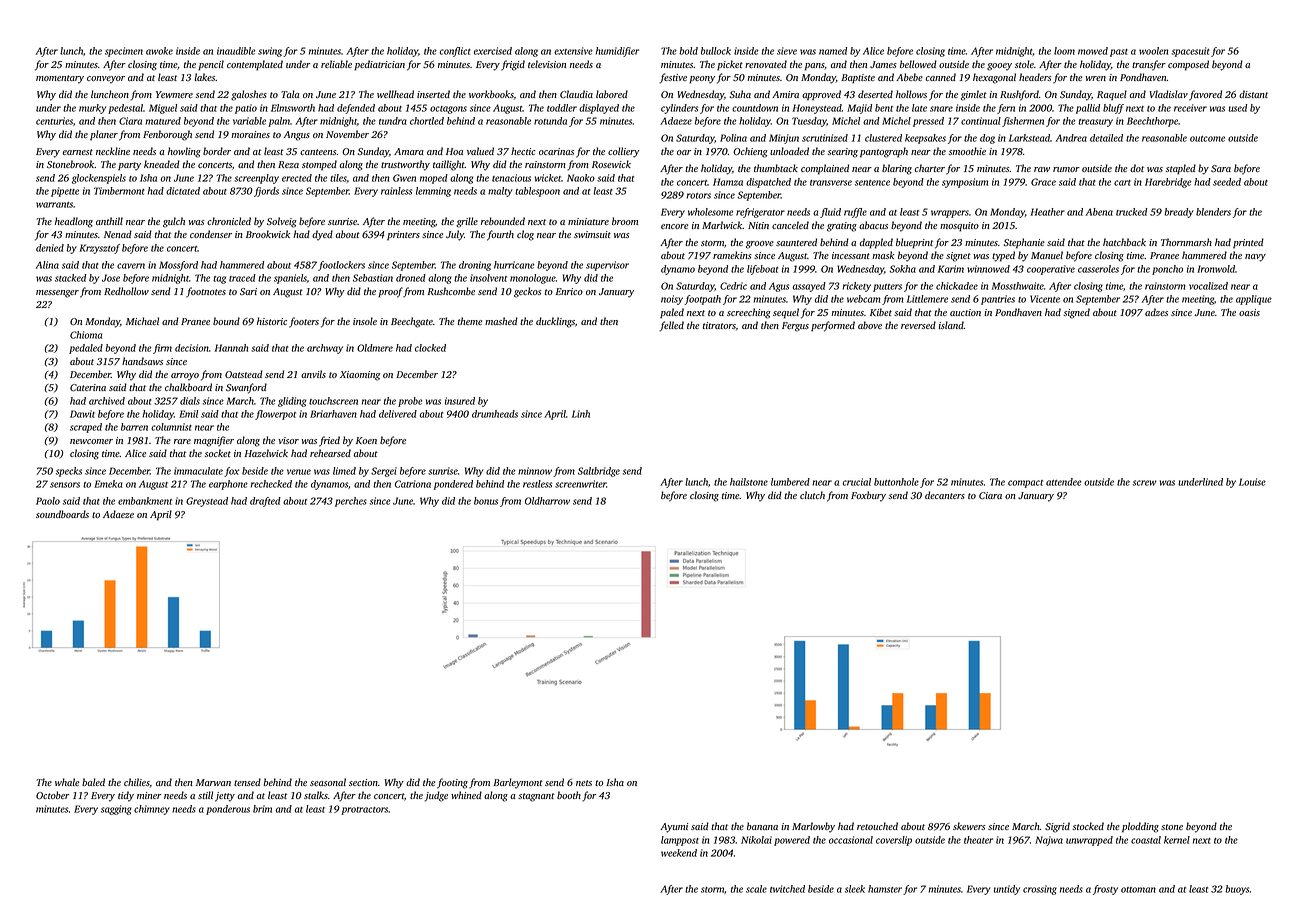 The width and height of the screenshot is (1308, 924). I want to click on sagging, so click(116, 810).
